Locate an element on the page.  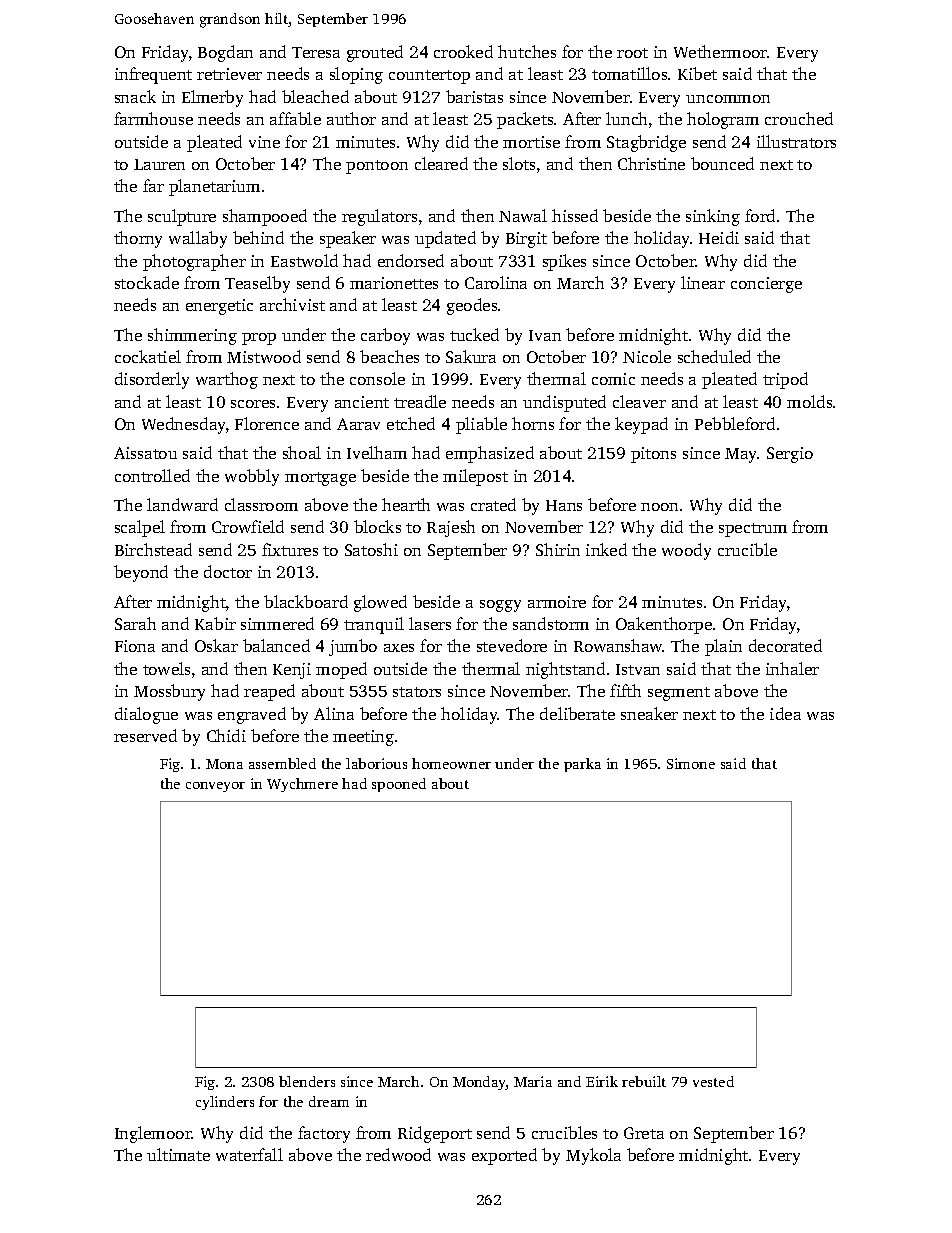
Elmerby is located at coordinates (212, 98).
